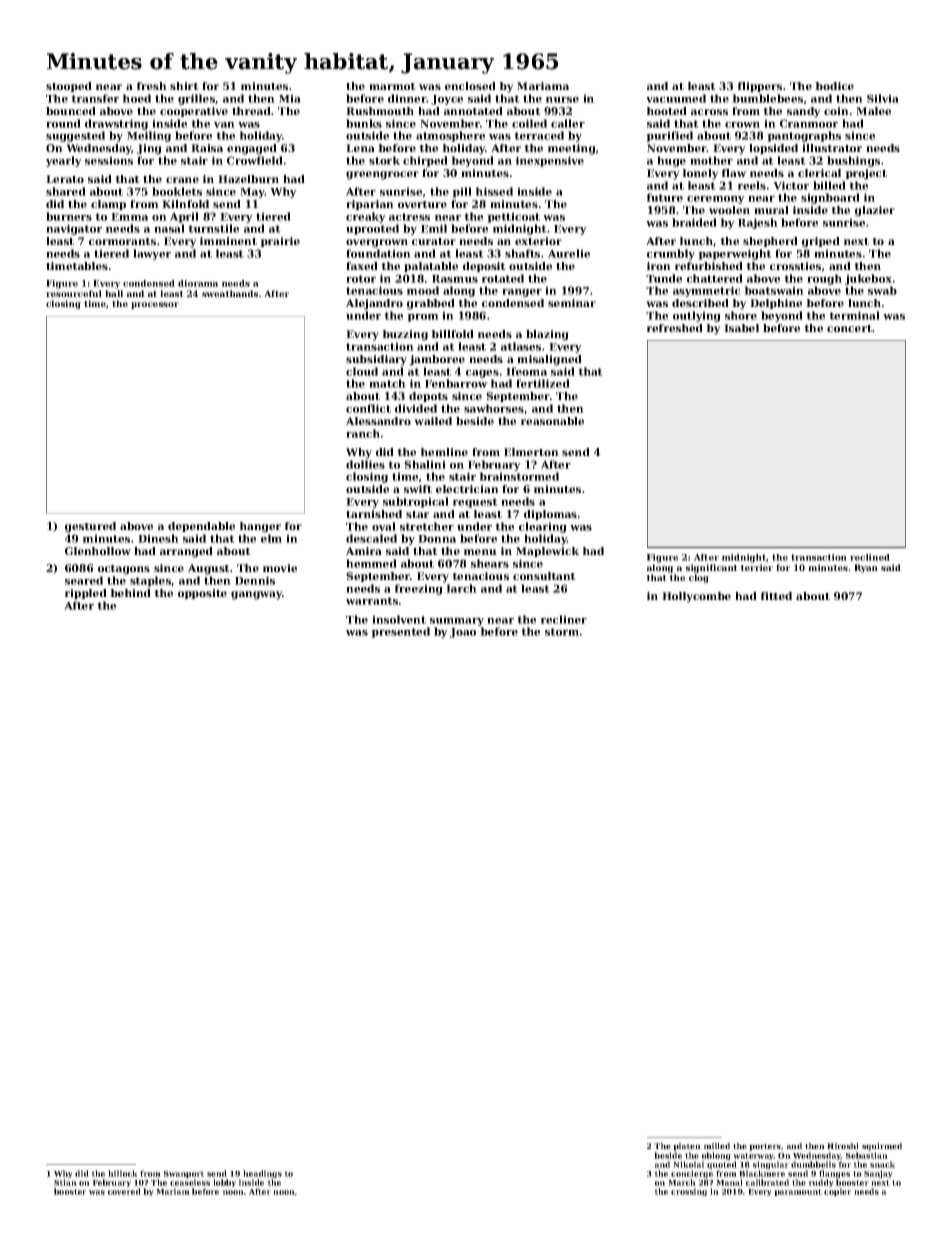 The image size is (952, 1233). I want to click on porters, so click(765, 1147).
